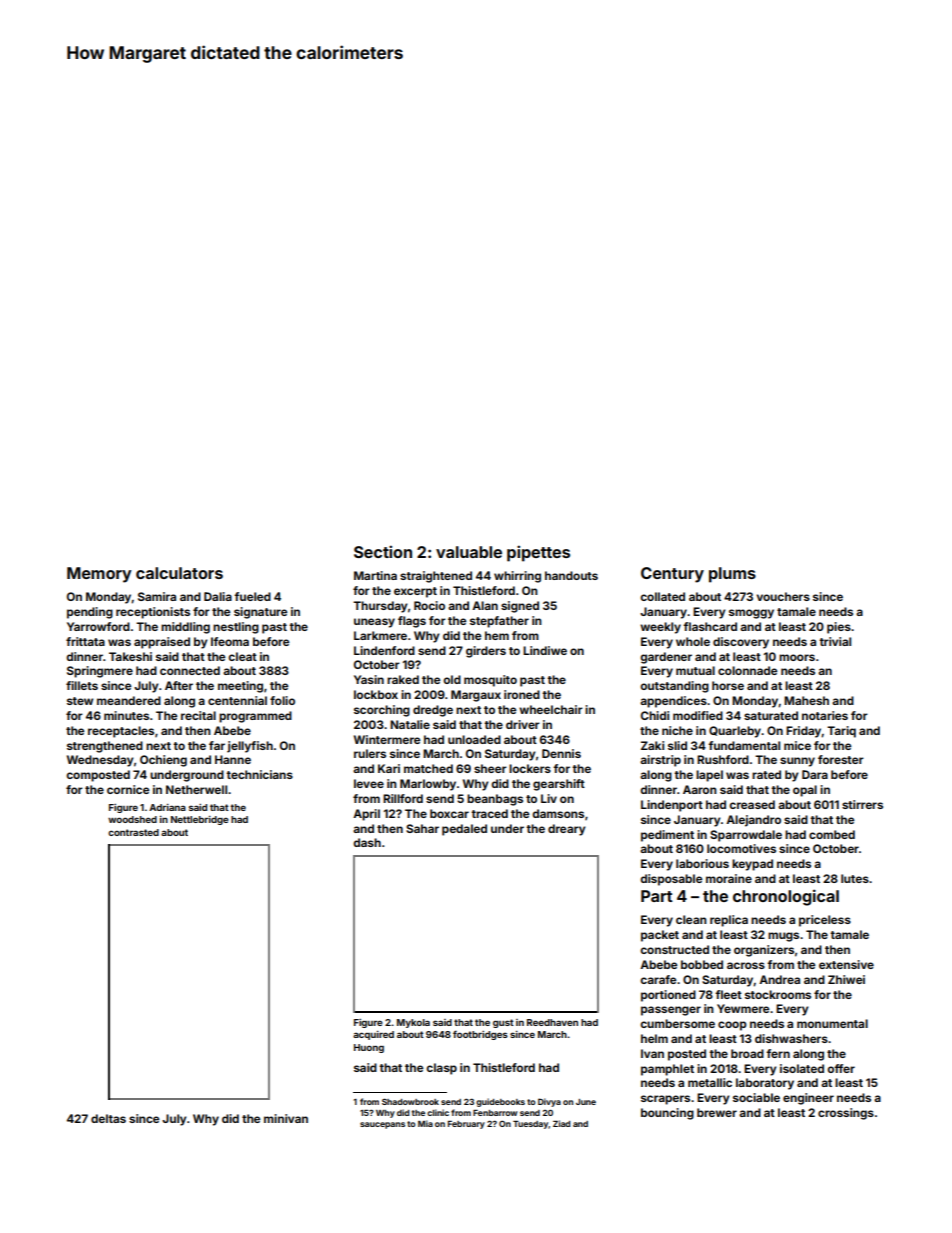  I want to click on technicians, so click(259, 774).
